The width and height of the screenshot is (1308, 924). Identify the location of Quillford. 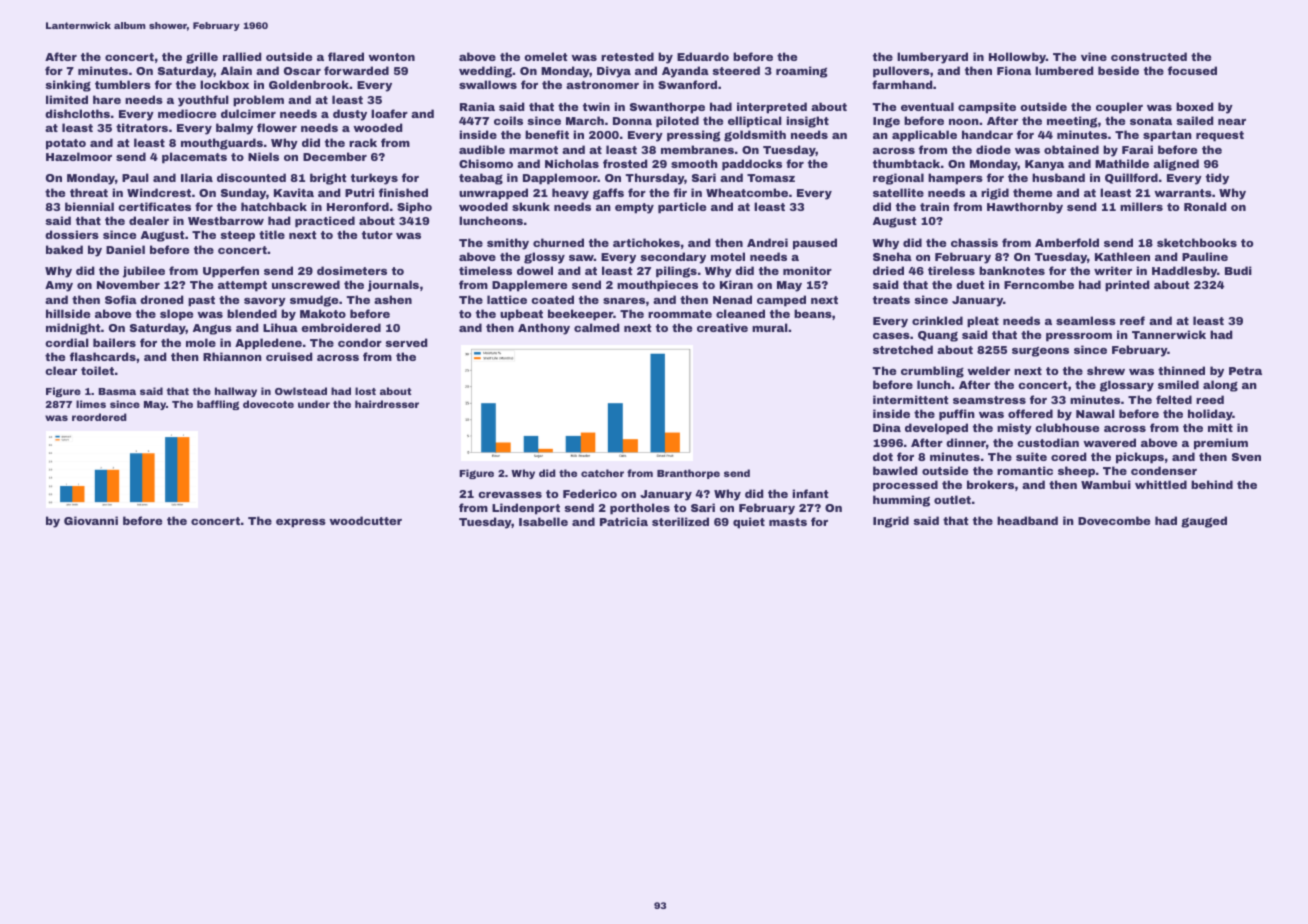
(1131, 178).
